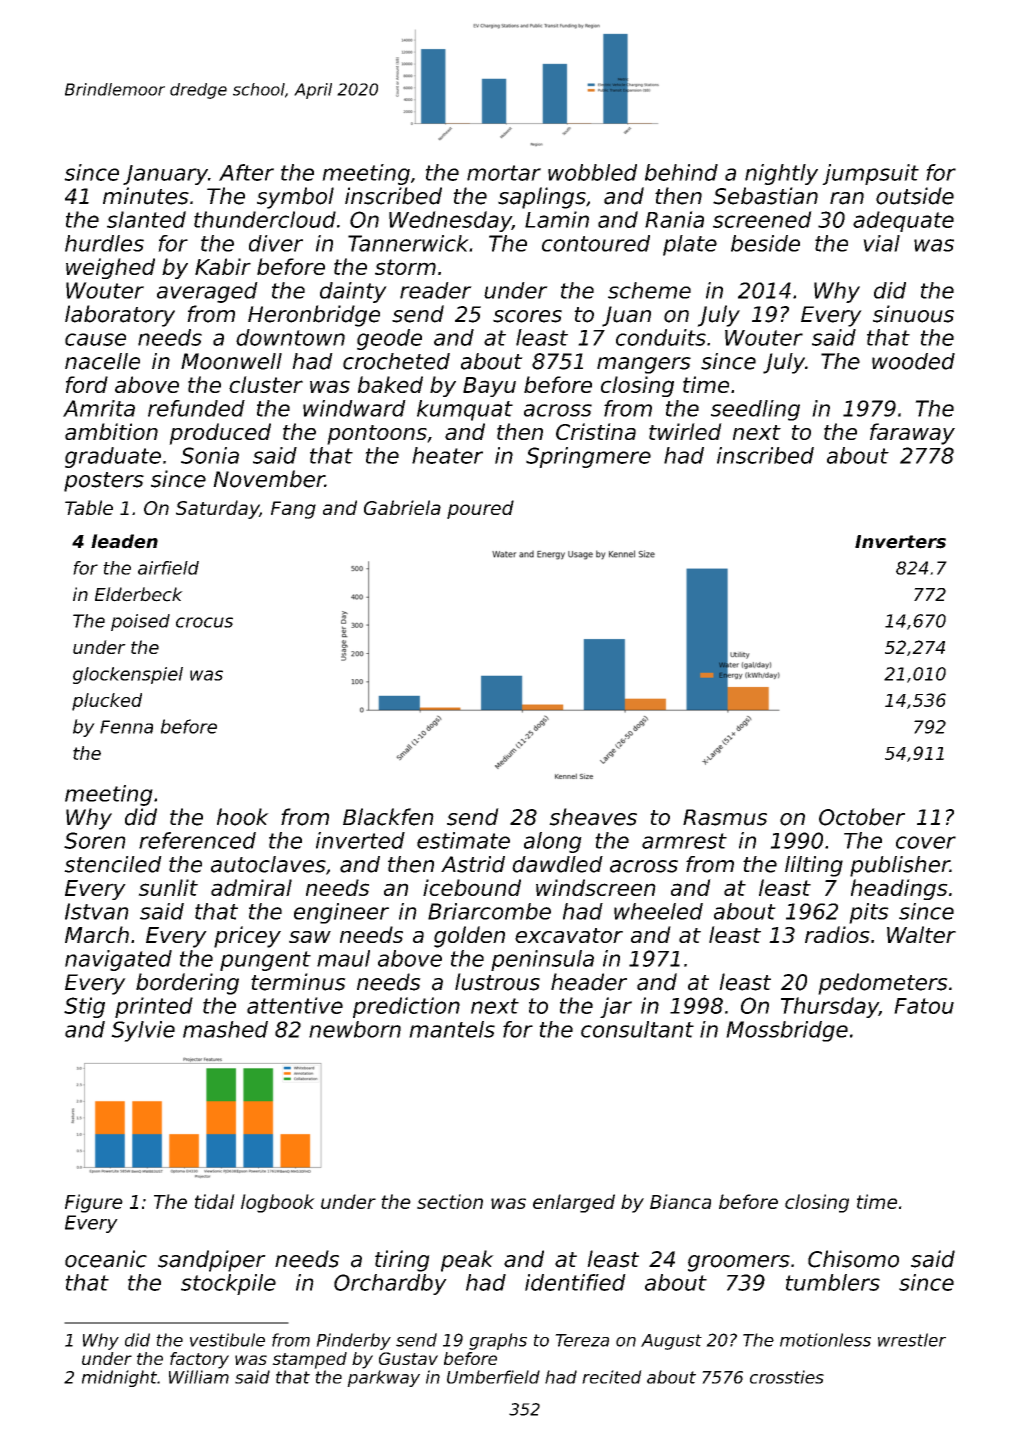 This image has height=1447, width=1019. Describe the element at coordinates (104, 482) in the image. I see `posters` at that location.
